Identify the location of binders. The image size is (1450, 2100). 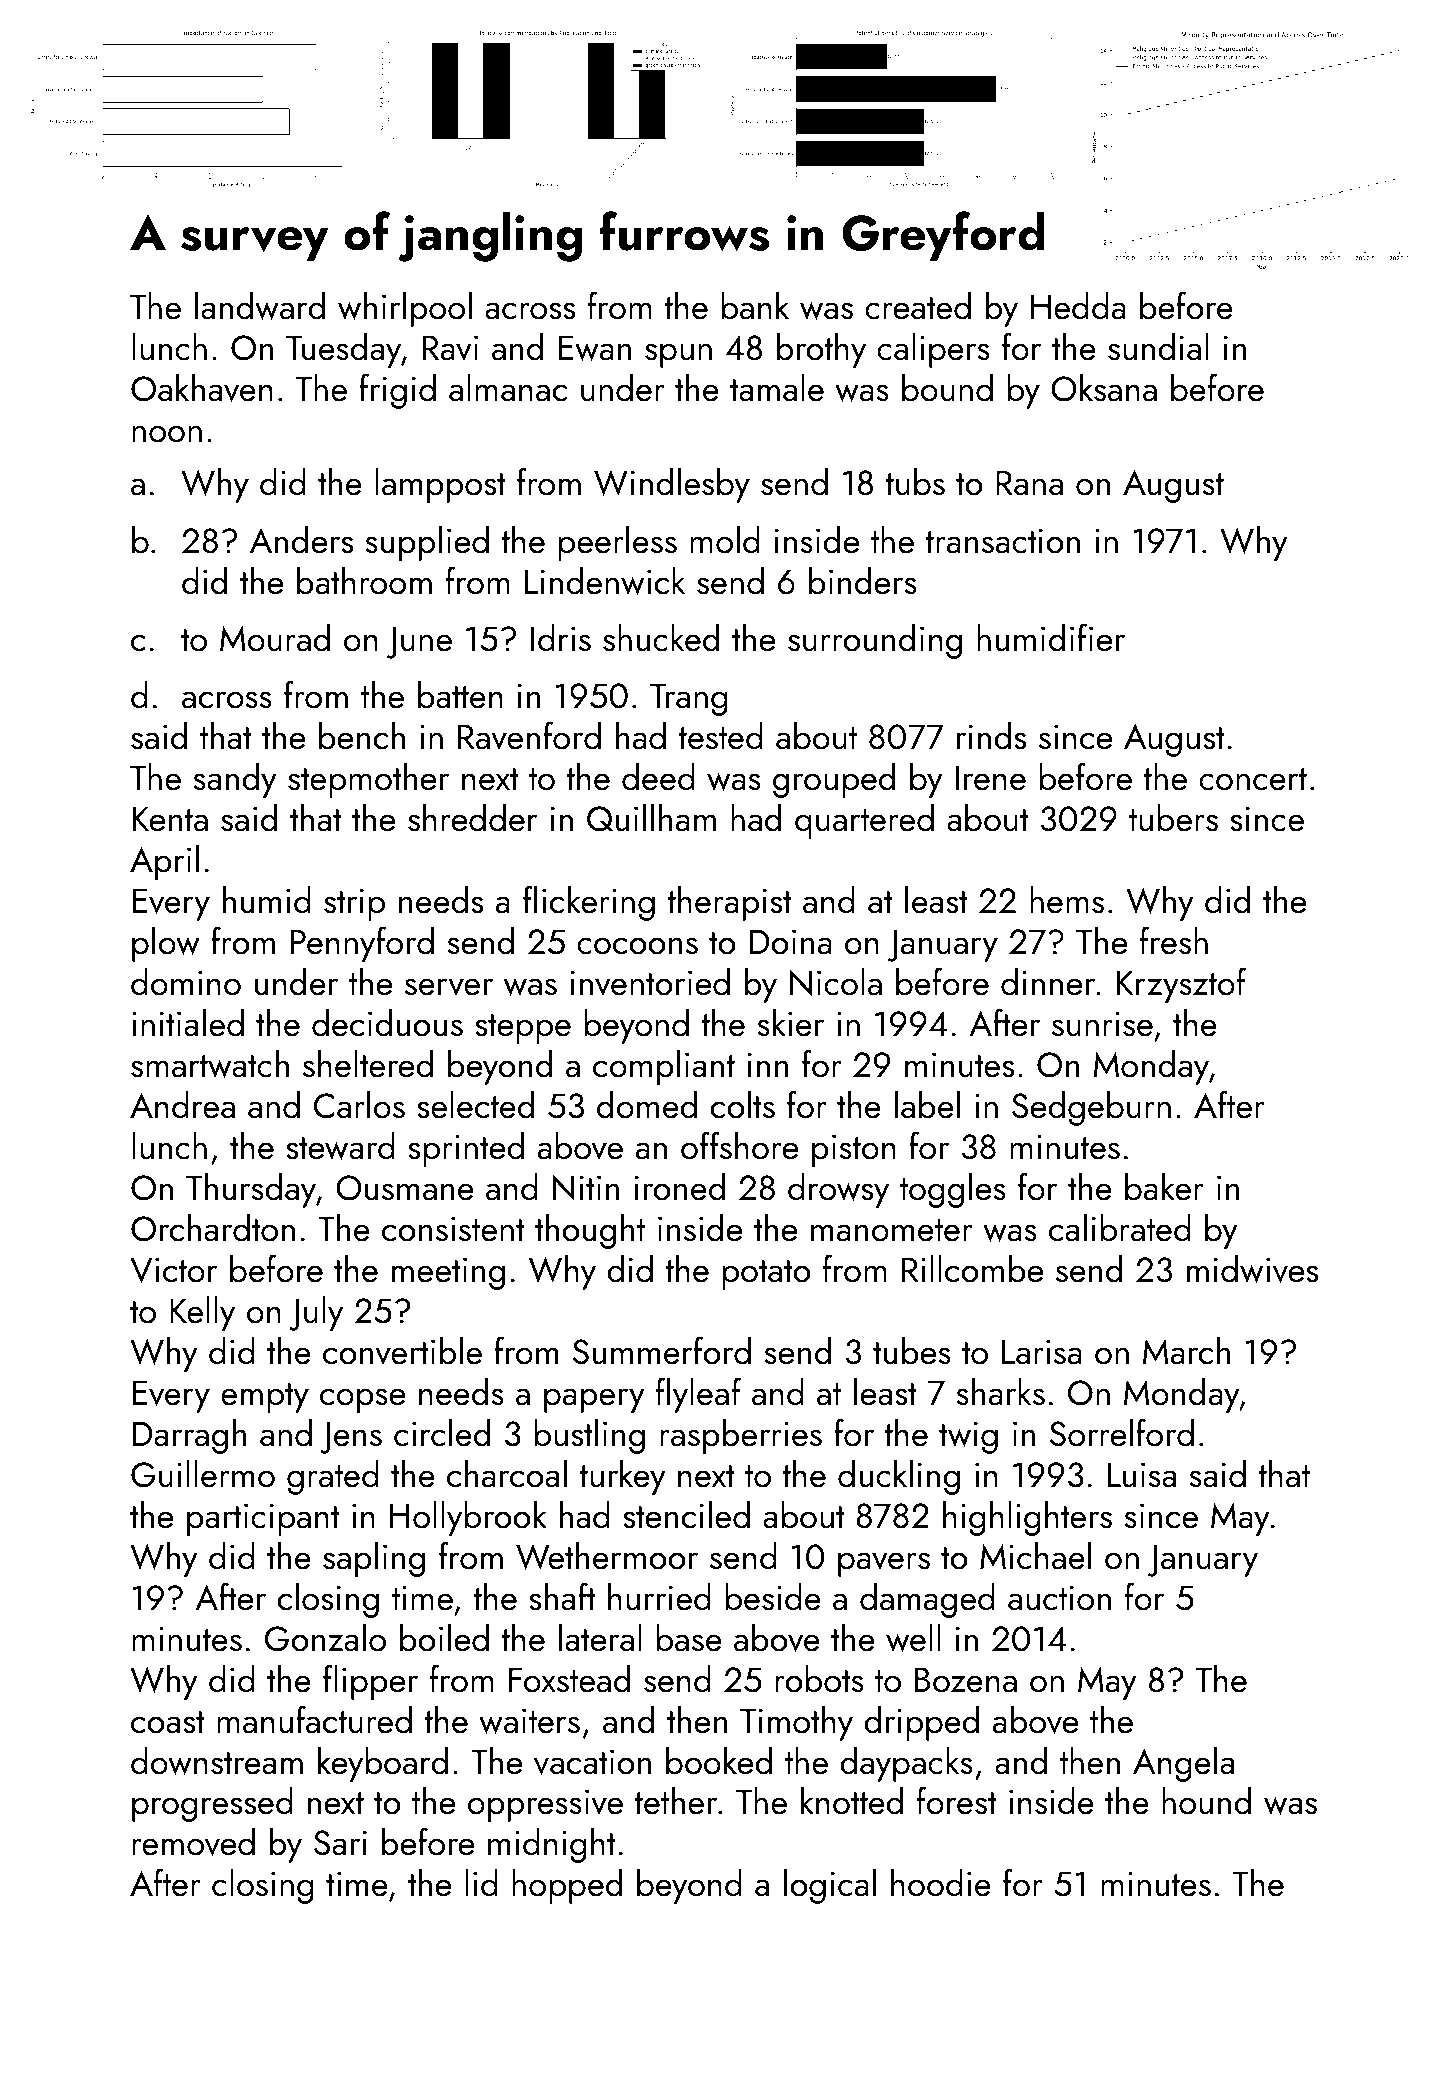
(863, 581).
